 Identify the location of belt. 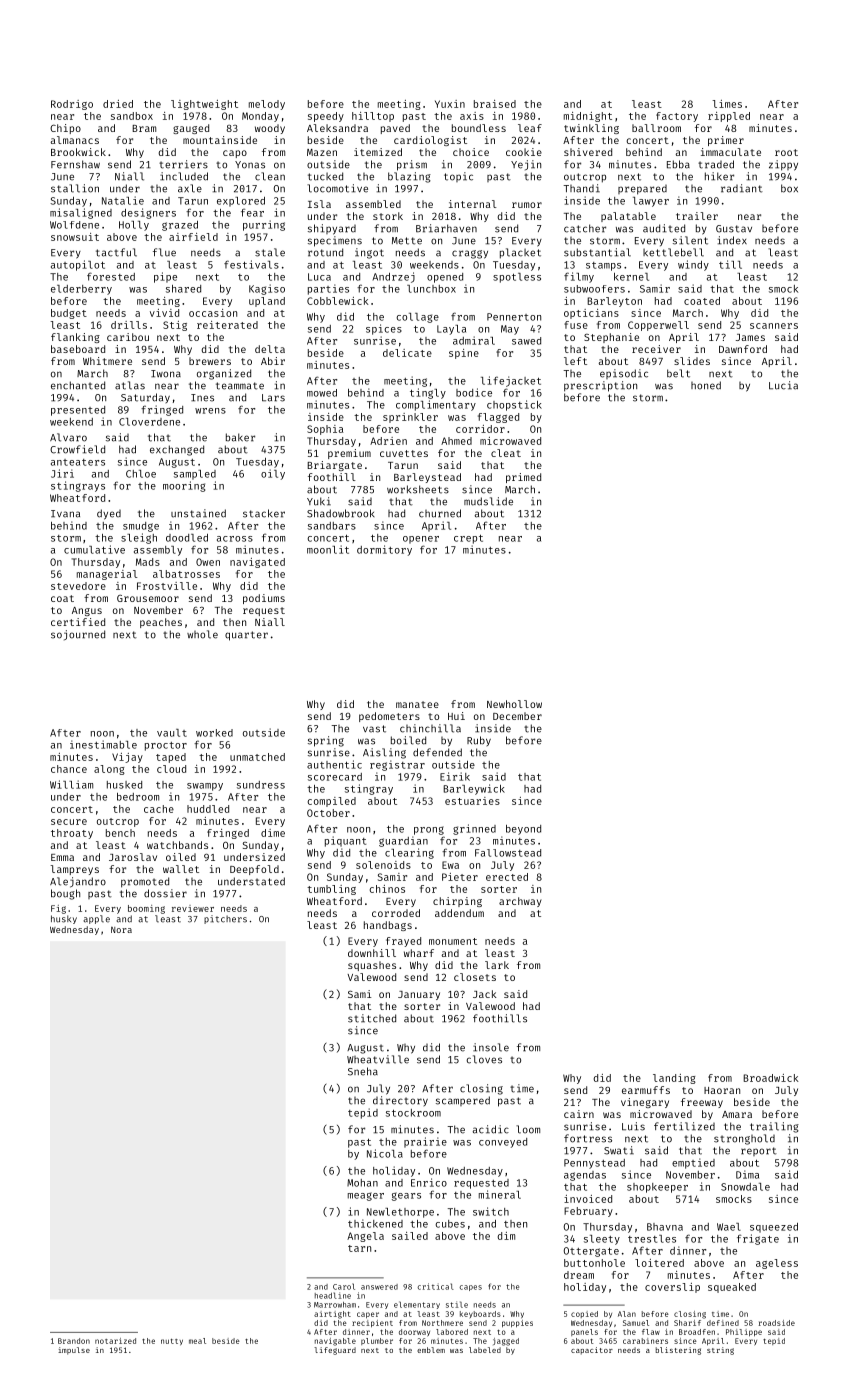
(678, 373).
